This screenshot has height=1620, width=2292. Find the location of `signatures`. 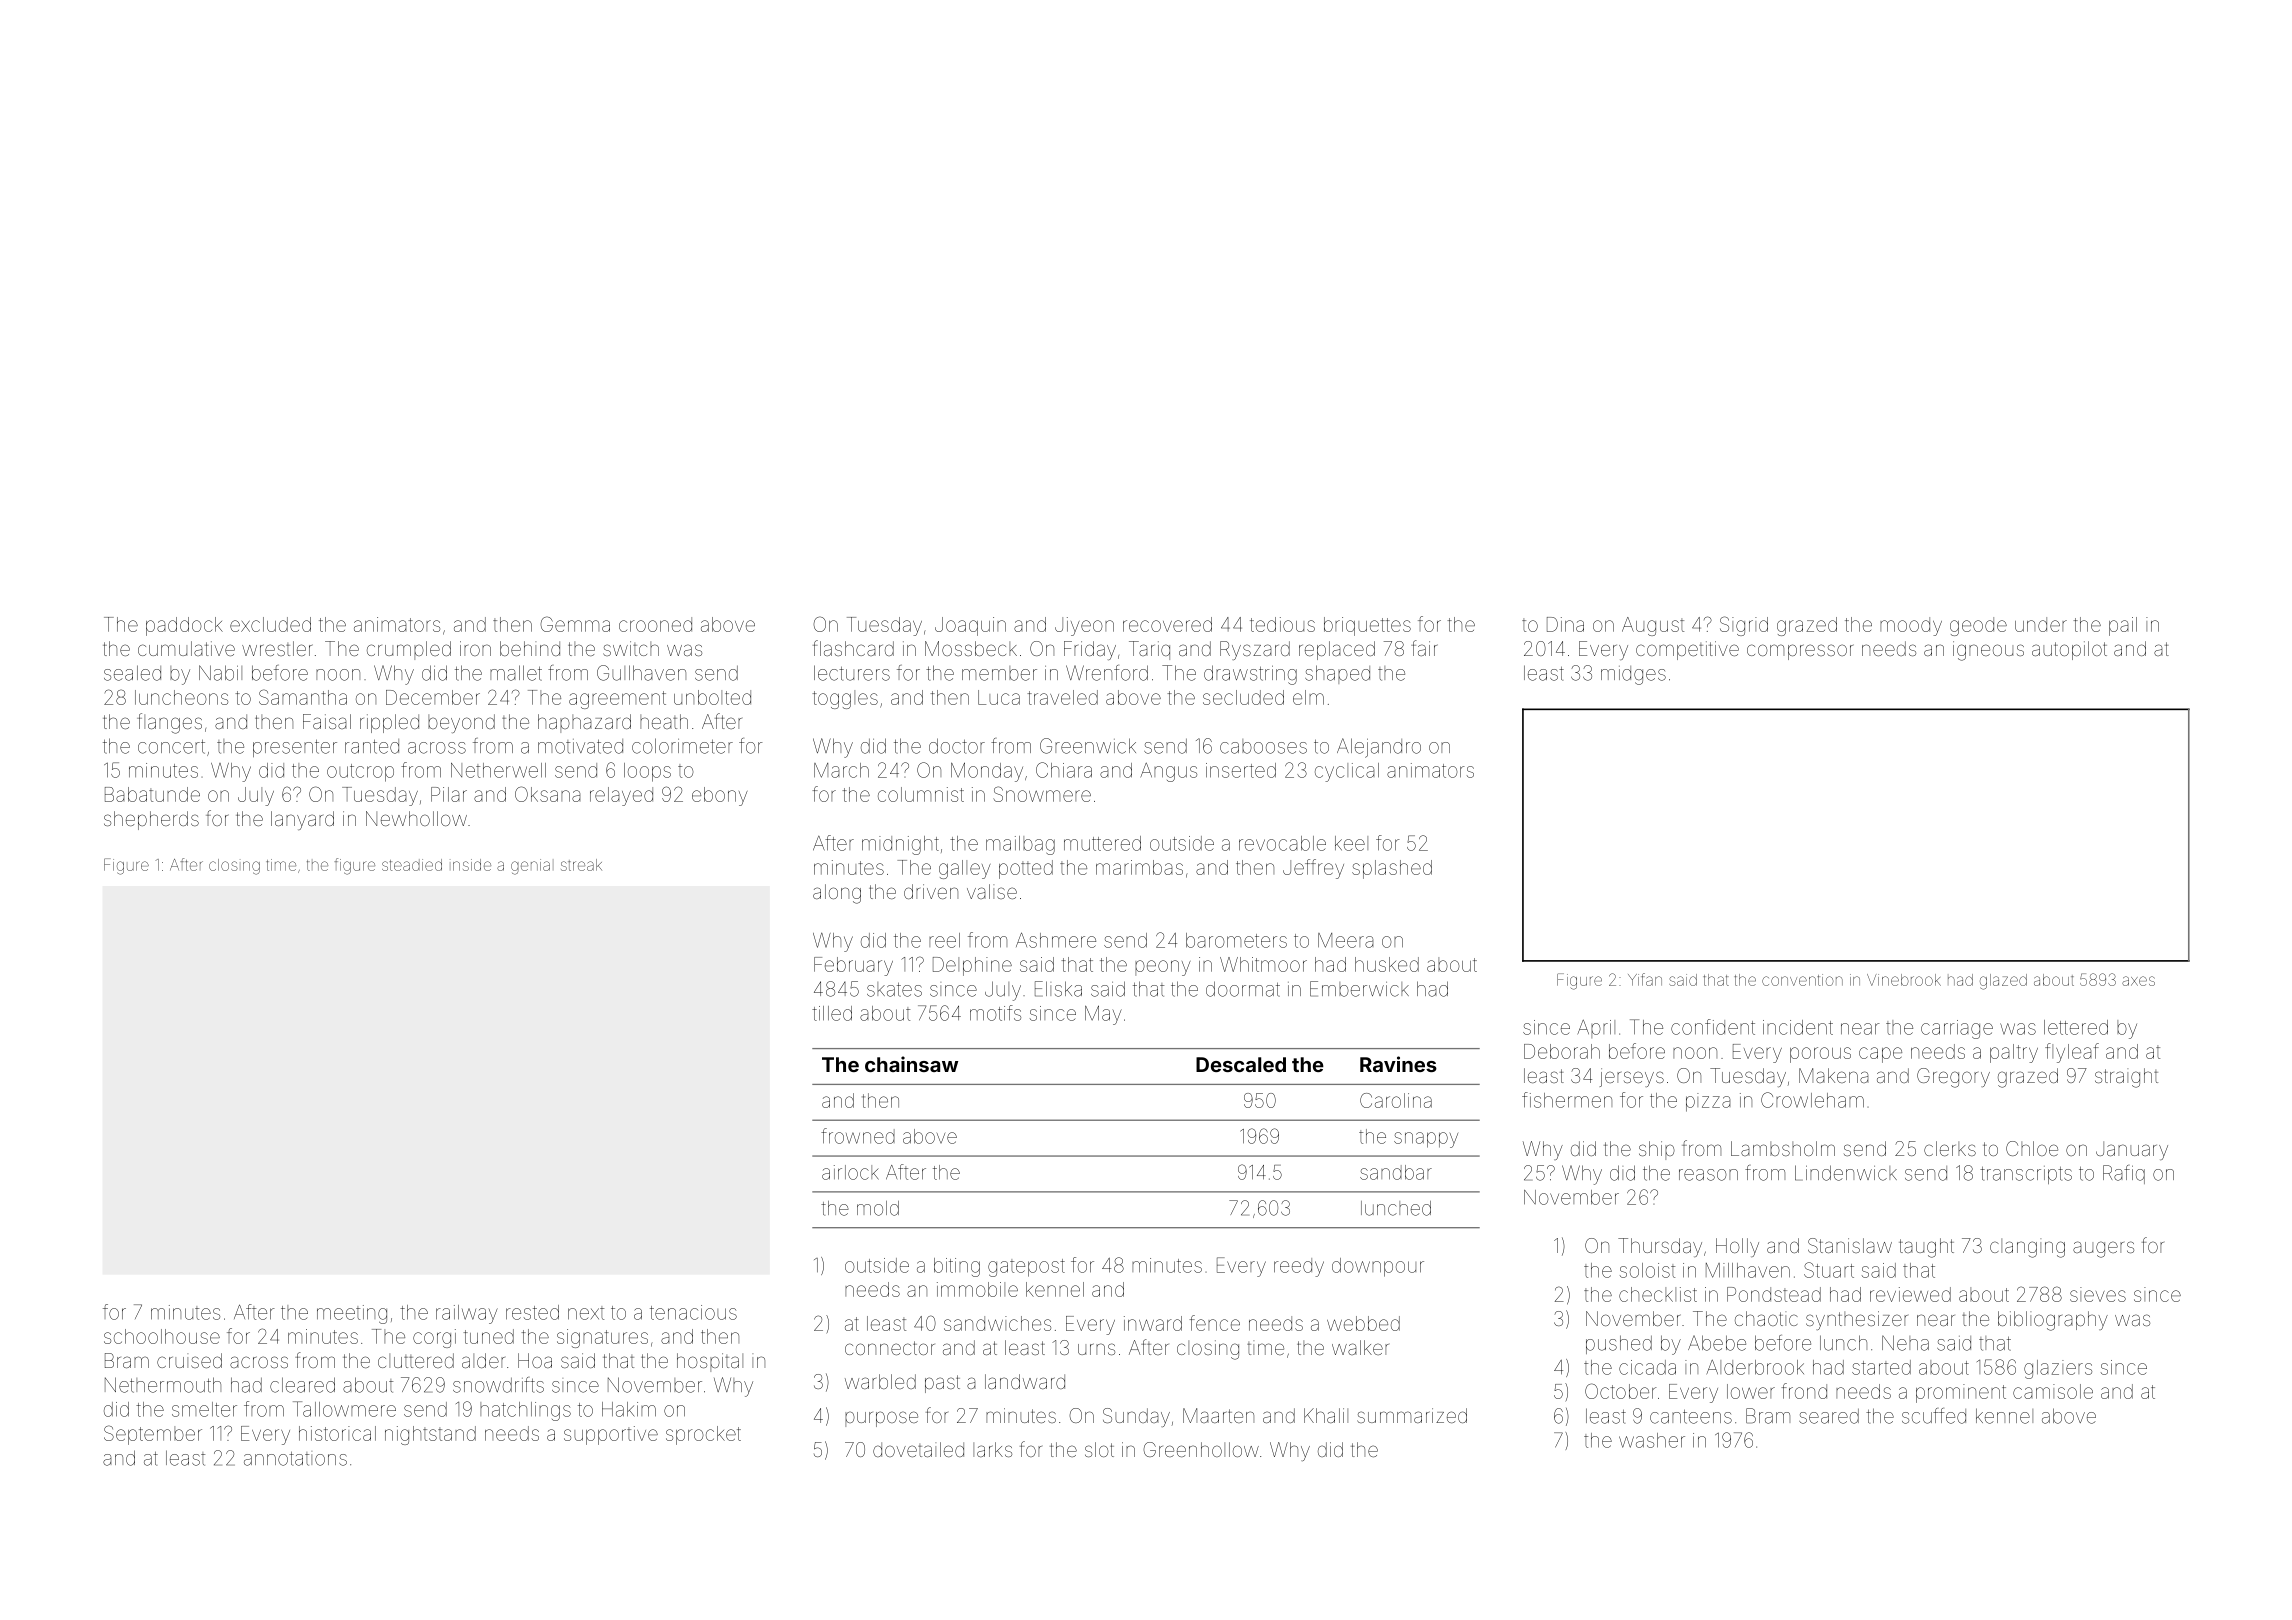

signatures is located at coordinates (602, 1338).
